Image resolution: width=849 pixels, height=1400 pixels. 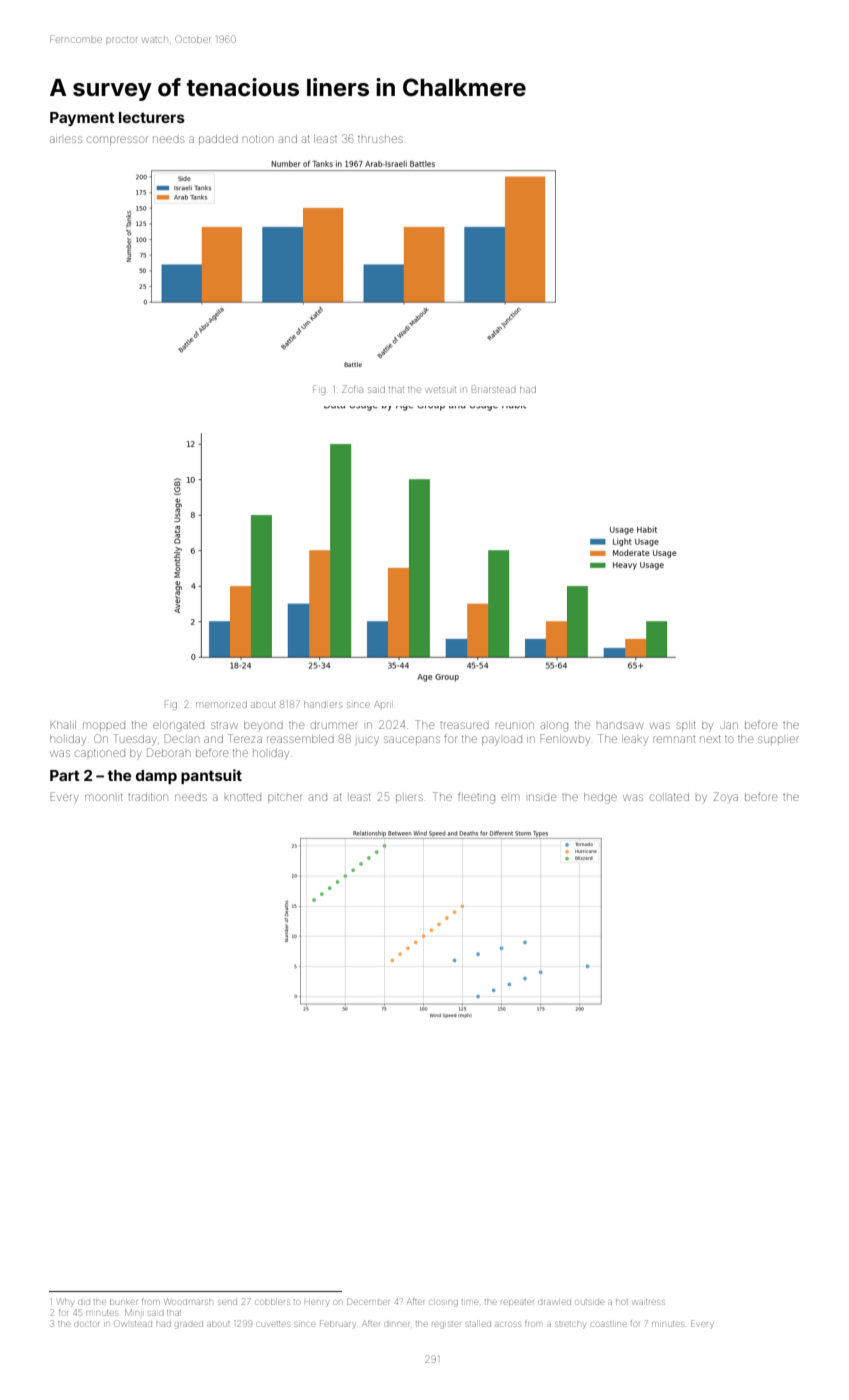 I want to click on memorized, so click(x=221, y=704).
